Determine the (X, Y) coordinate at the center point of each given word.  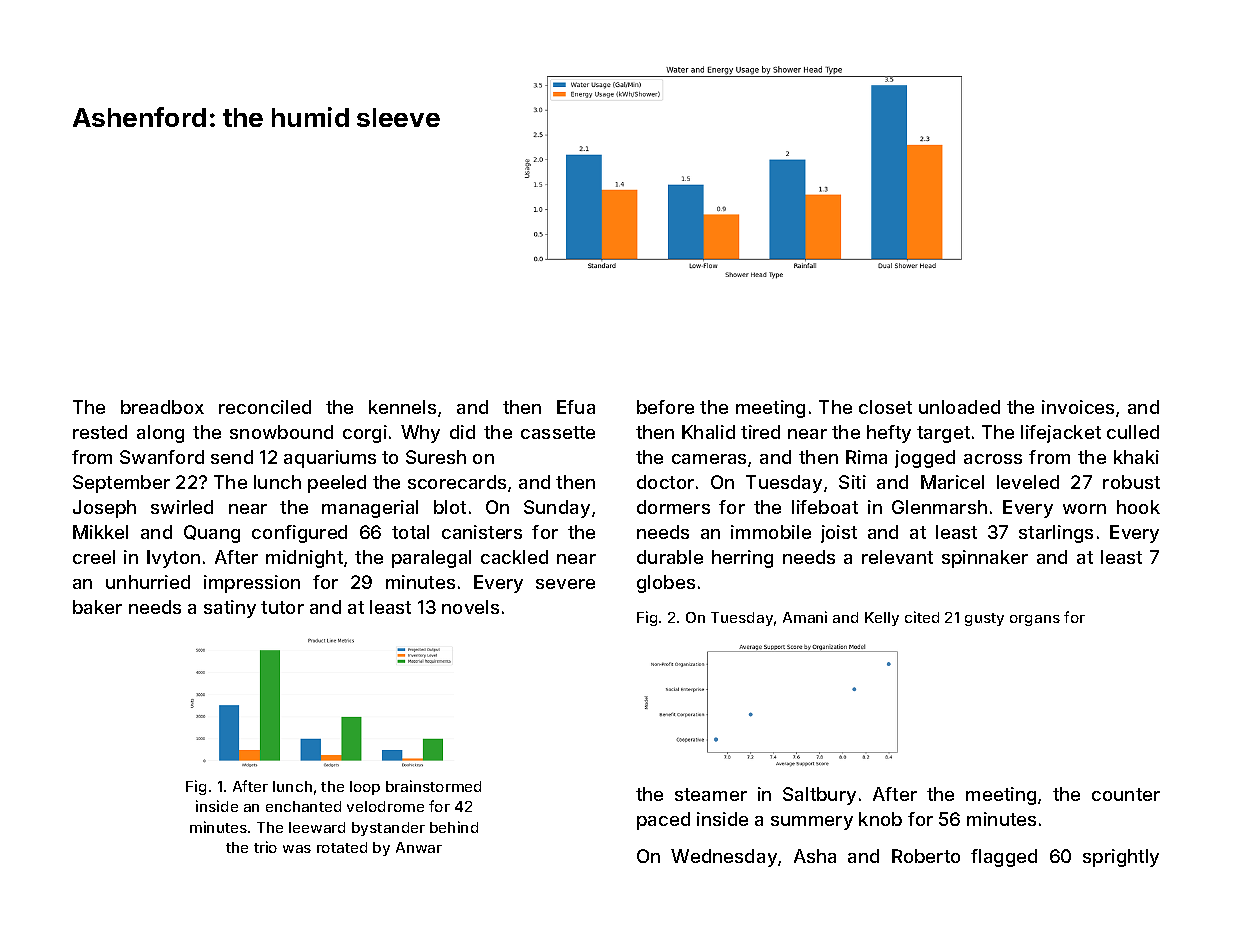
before (665, 407)
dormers (673, 507)
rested (100, 432)
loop (365, 788)
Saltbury (819, 796)
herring (742, 559)
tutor (282, 607)
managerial (370, 509)
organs (1035, 620)
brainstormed (433, 786)
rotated (342, 847)
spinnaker (985, 559)
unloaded (959, 407)
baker (97, 607)
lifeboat (825, 507)
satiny (230, 609)
